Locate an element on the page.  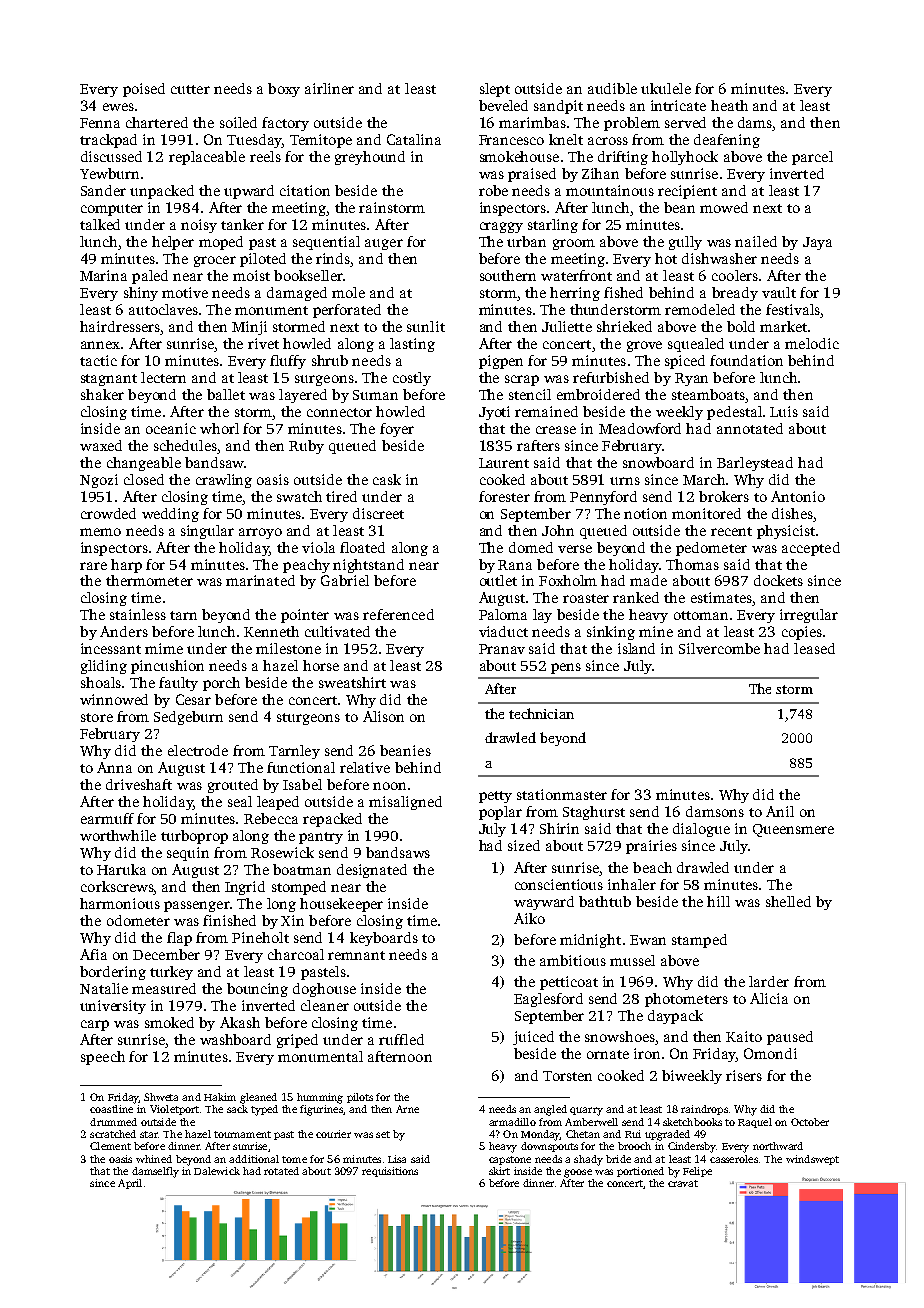
Kenneth is located at coordinates (271, 631).
